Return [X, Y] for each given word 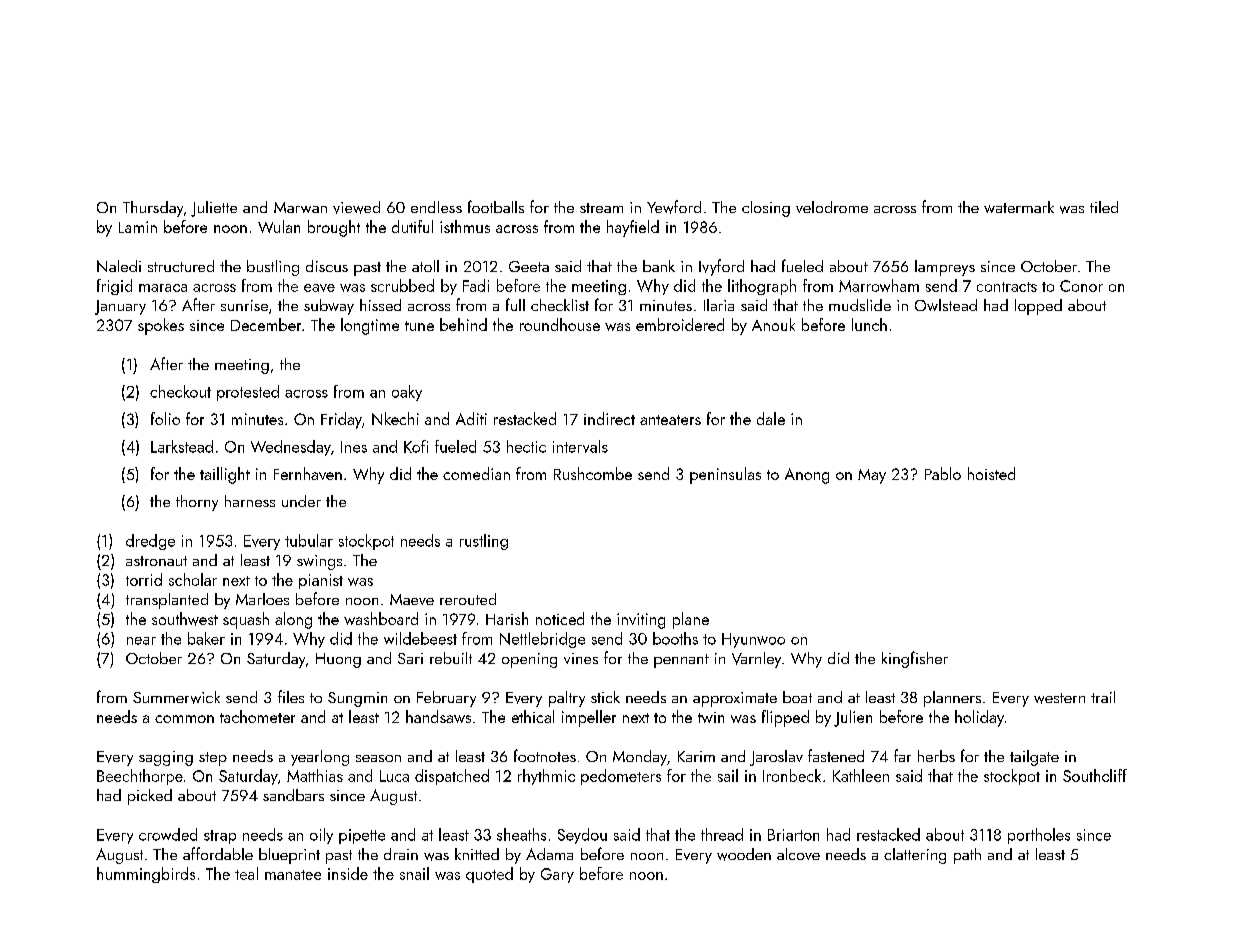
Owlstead [946, 305]
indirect [609, 418]
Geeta [529, 266]
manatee [293, 875]
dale [771, 418]
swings [319, 562]
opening [529, 660]
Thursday [153, 209]
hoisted [991, 473]
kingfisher [915, 659]
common [184, 719]
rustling [484, 542]
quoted [489, 875]
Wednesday [291, 448]
